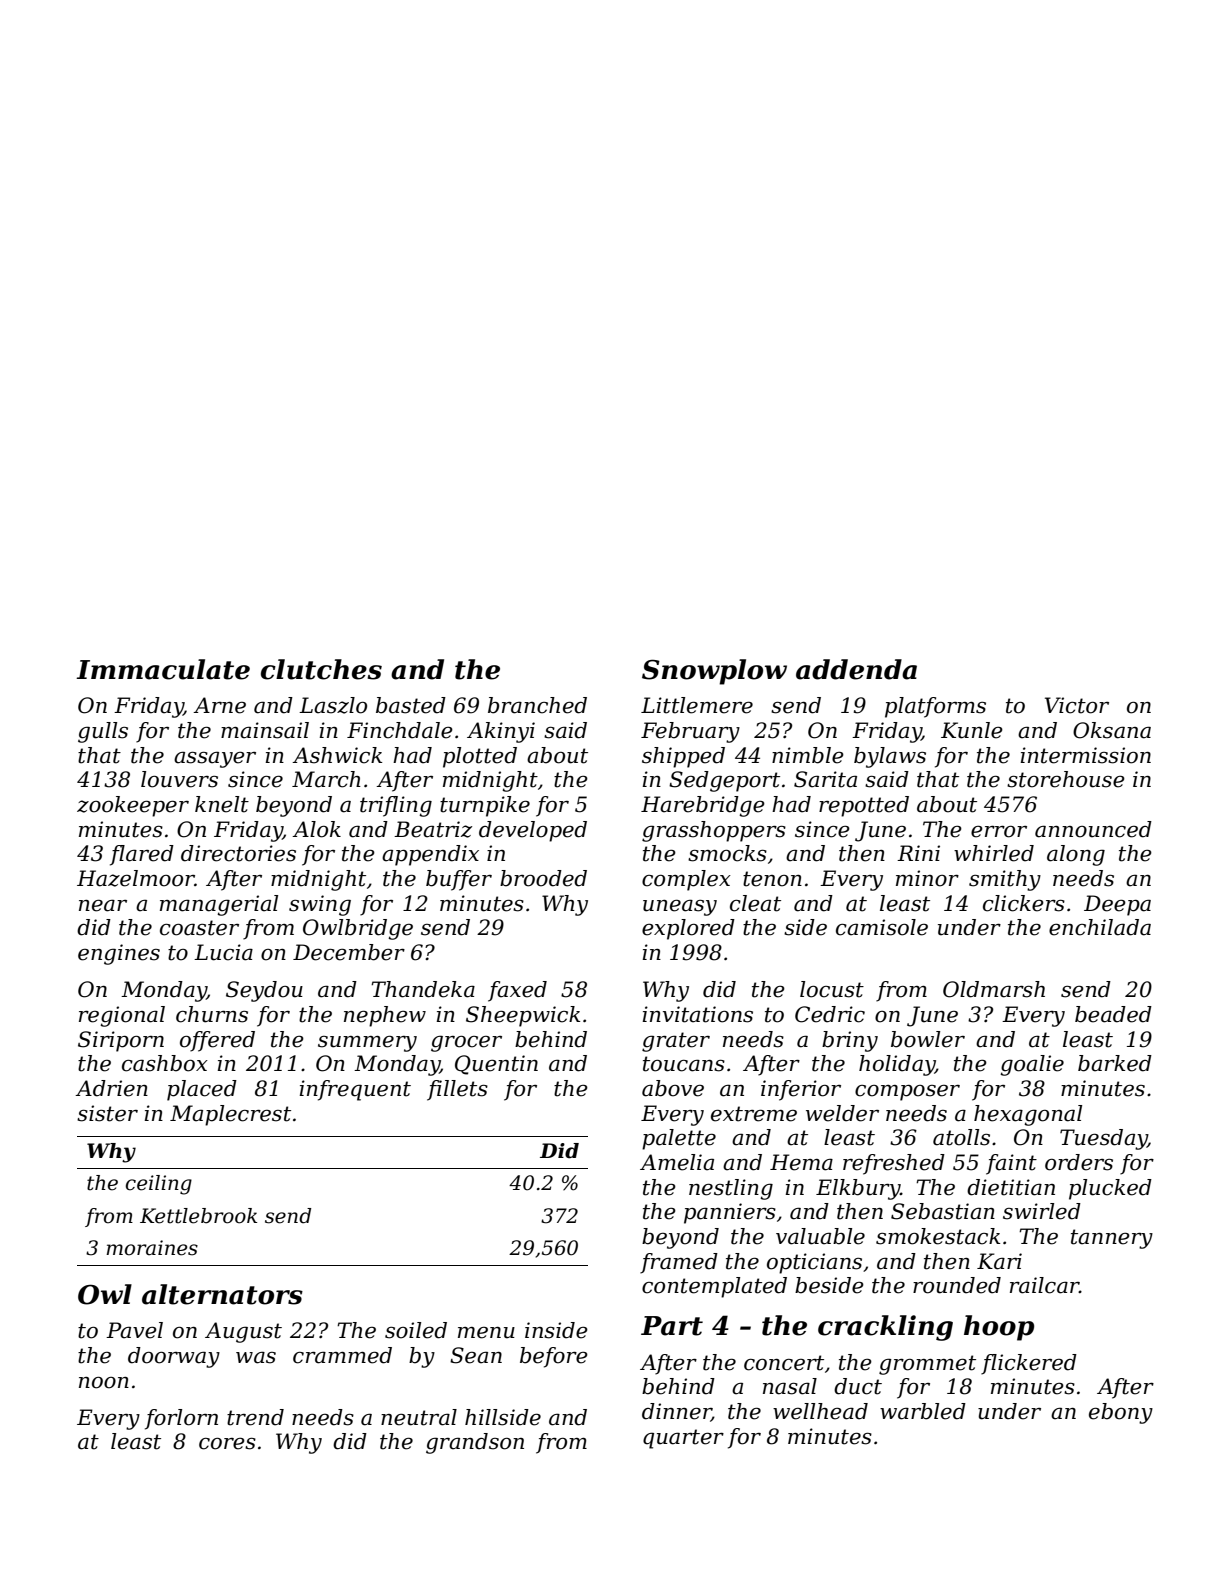  I want to click on smocks, so click(727, 853).
